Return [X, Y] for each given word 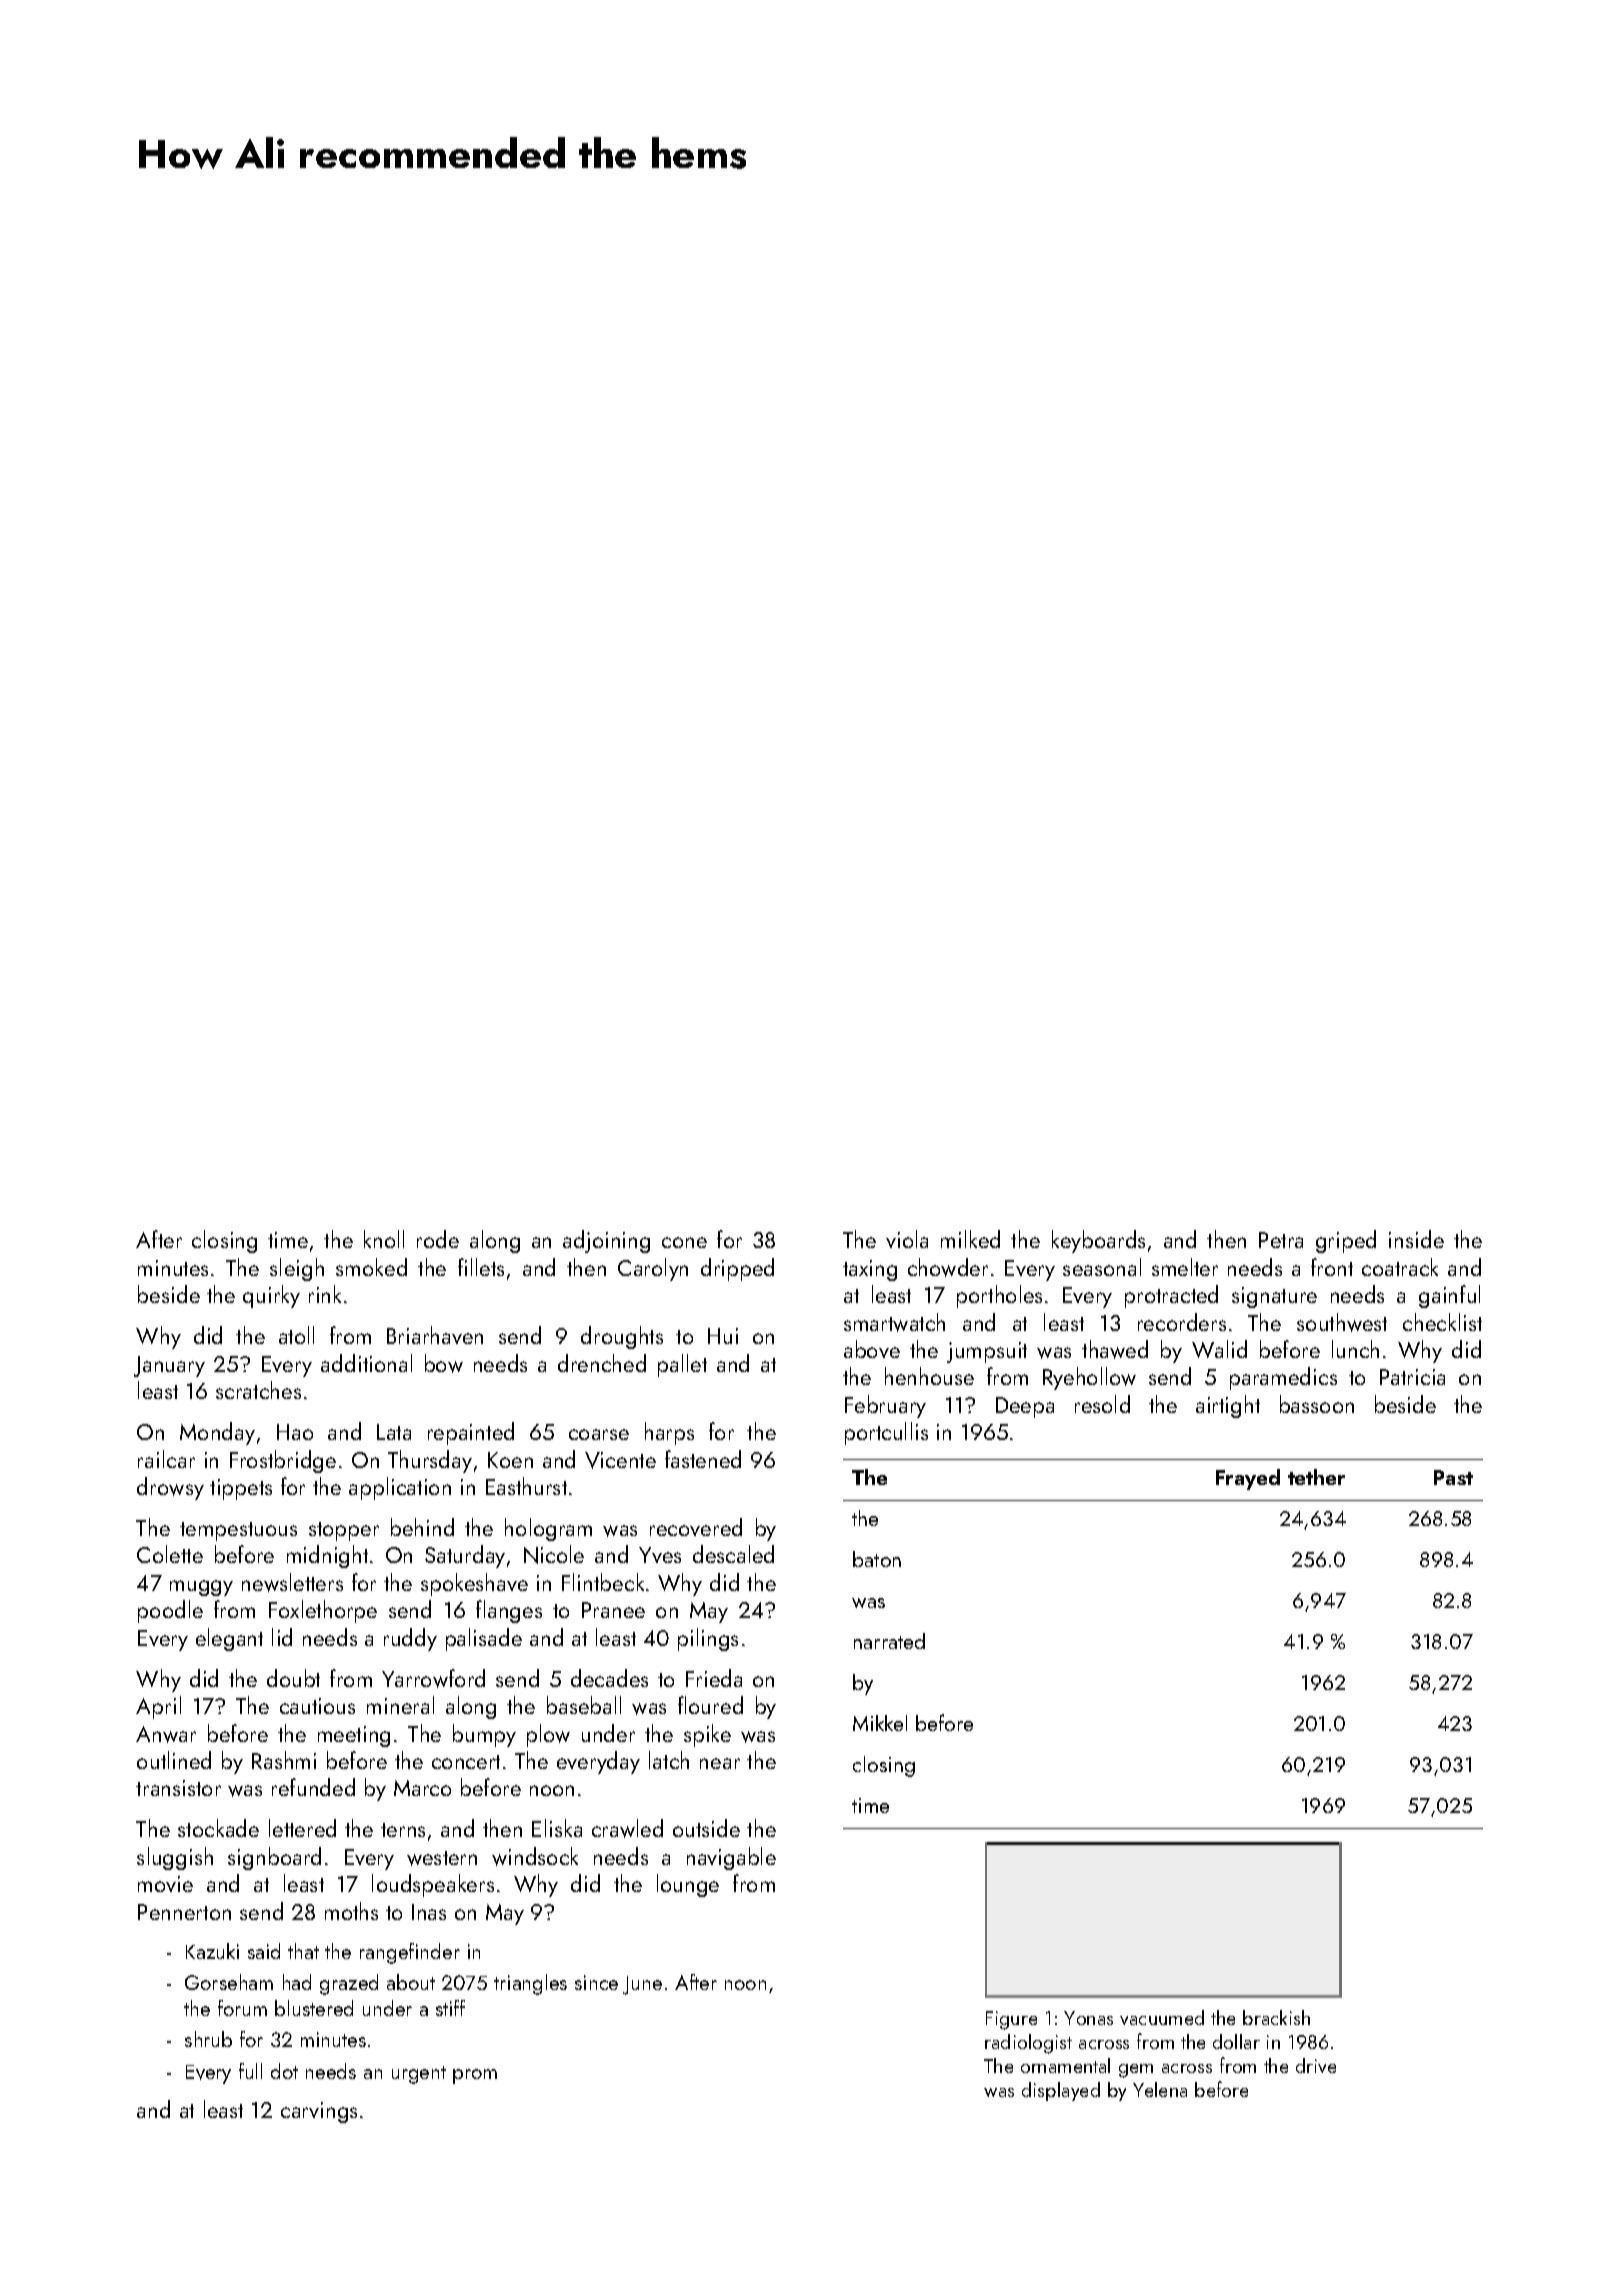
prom [475, 2076]
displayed [1061, 2091]
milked [970, 1239]
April [158, 1707]
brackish [1276, 2017]
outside [706, 1828]
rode [438, 1239]
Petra [1281, 1240]
